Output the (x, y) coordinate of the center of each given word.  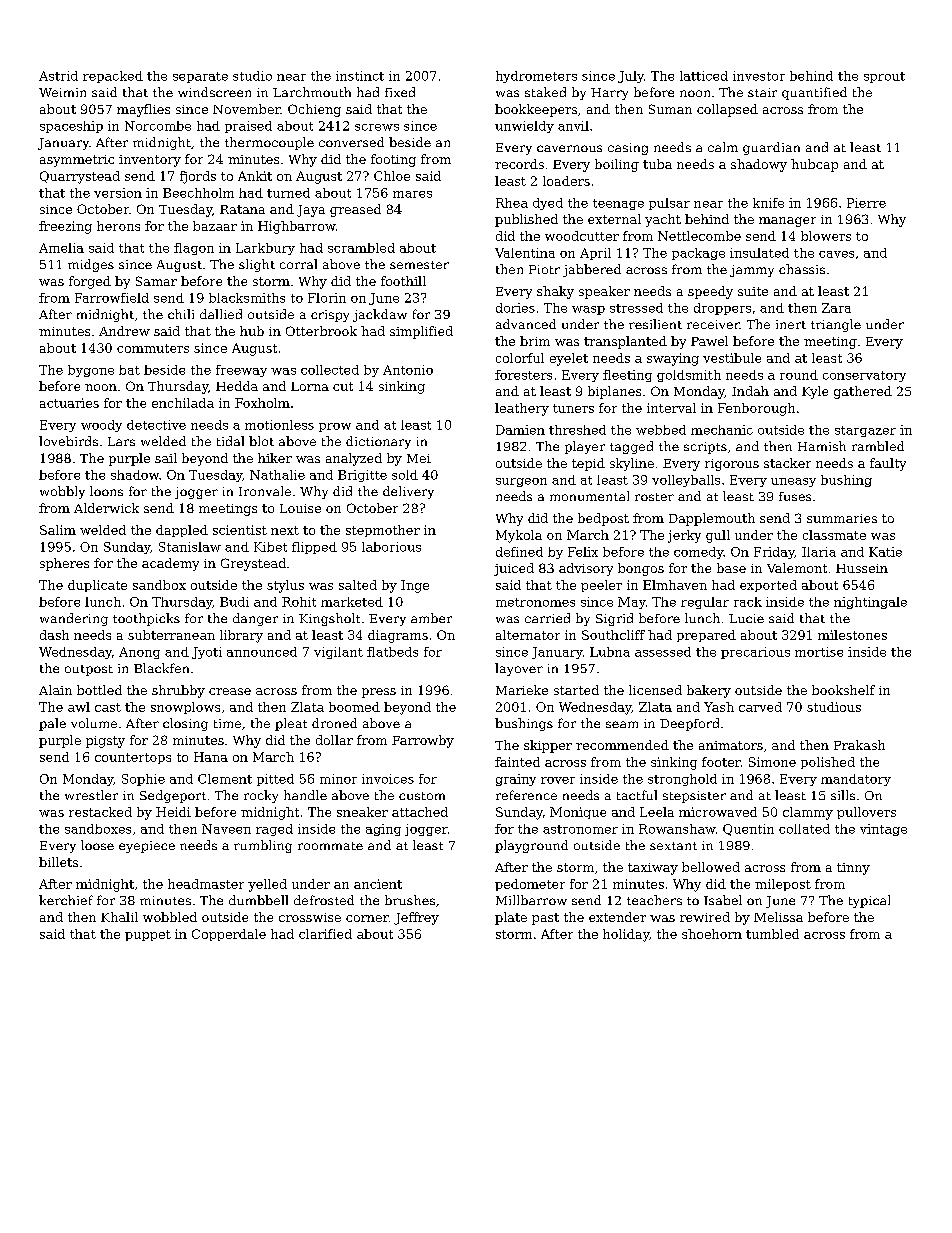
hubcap (814, 165)
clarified (325, 934)
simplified (421, 332)
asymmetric (77, 161)
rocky (261, 796)
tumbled (772, 934)
